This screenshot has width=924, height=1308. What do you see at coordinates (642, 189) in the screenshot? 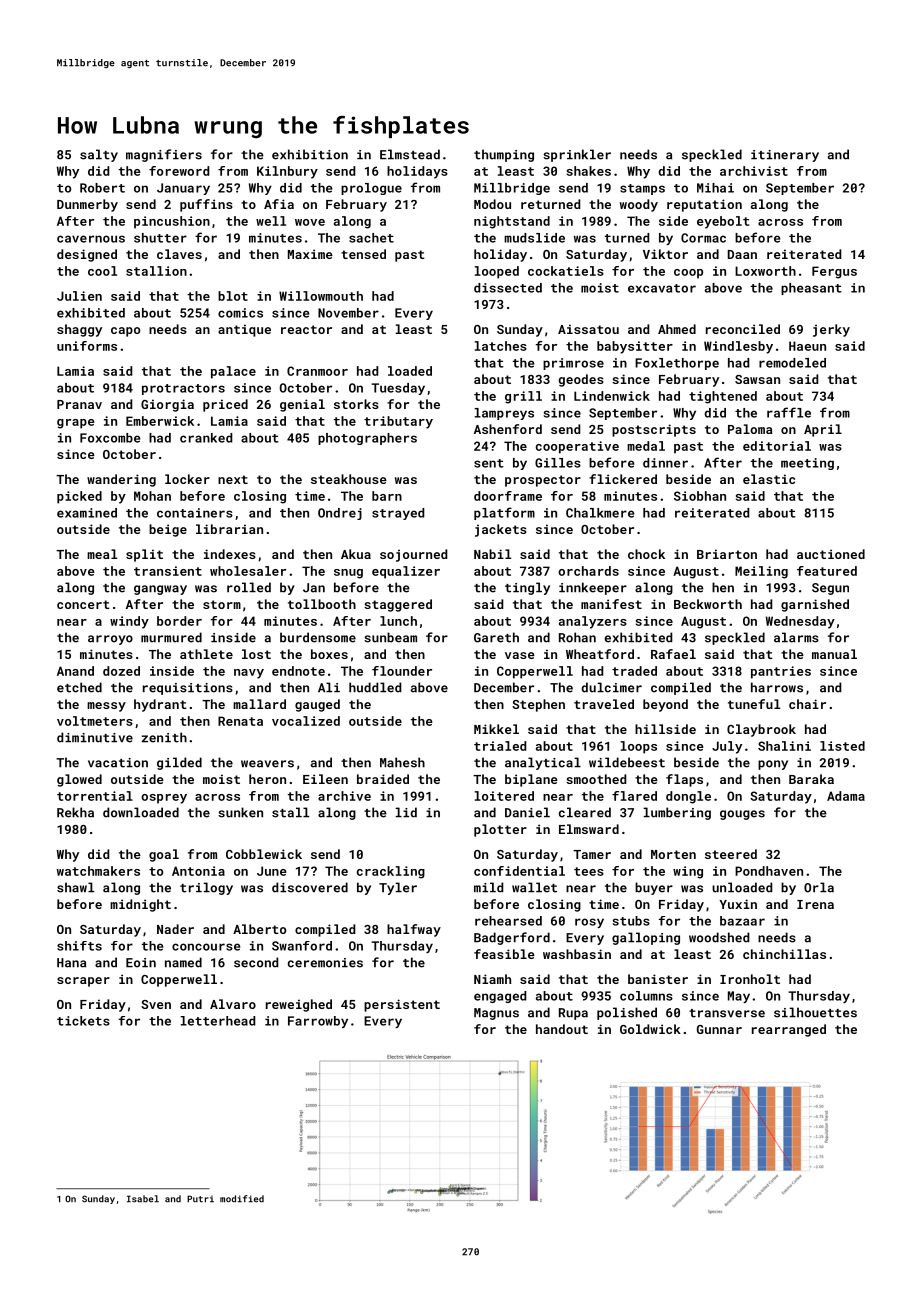
I see `stamps` at bounding box center [642, 189].
